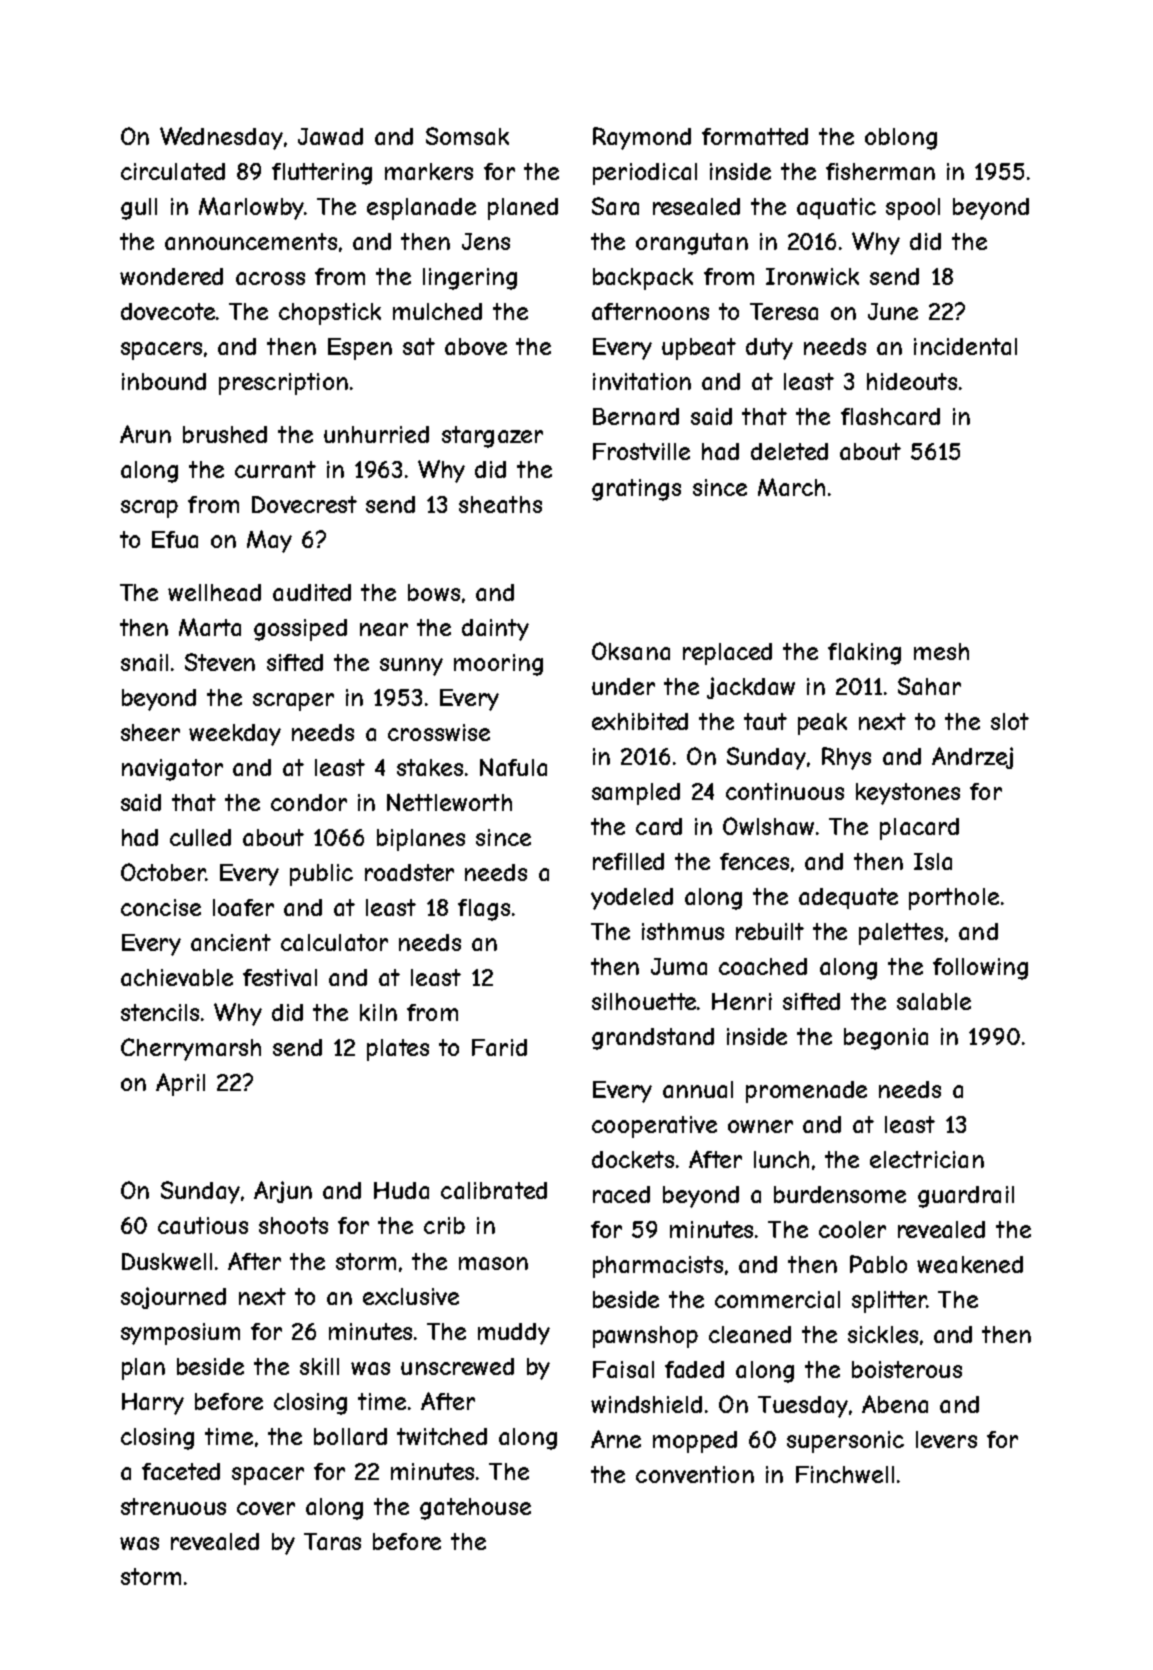  What do you see at coordinates (806, 1092) in the screenshot?
I see `promenade` at bounding box center [806, 1092].
